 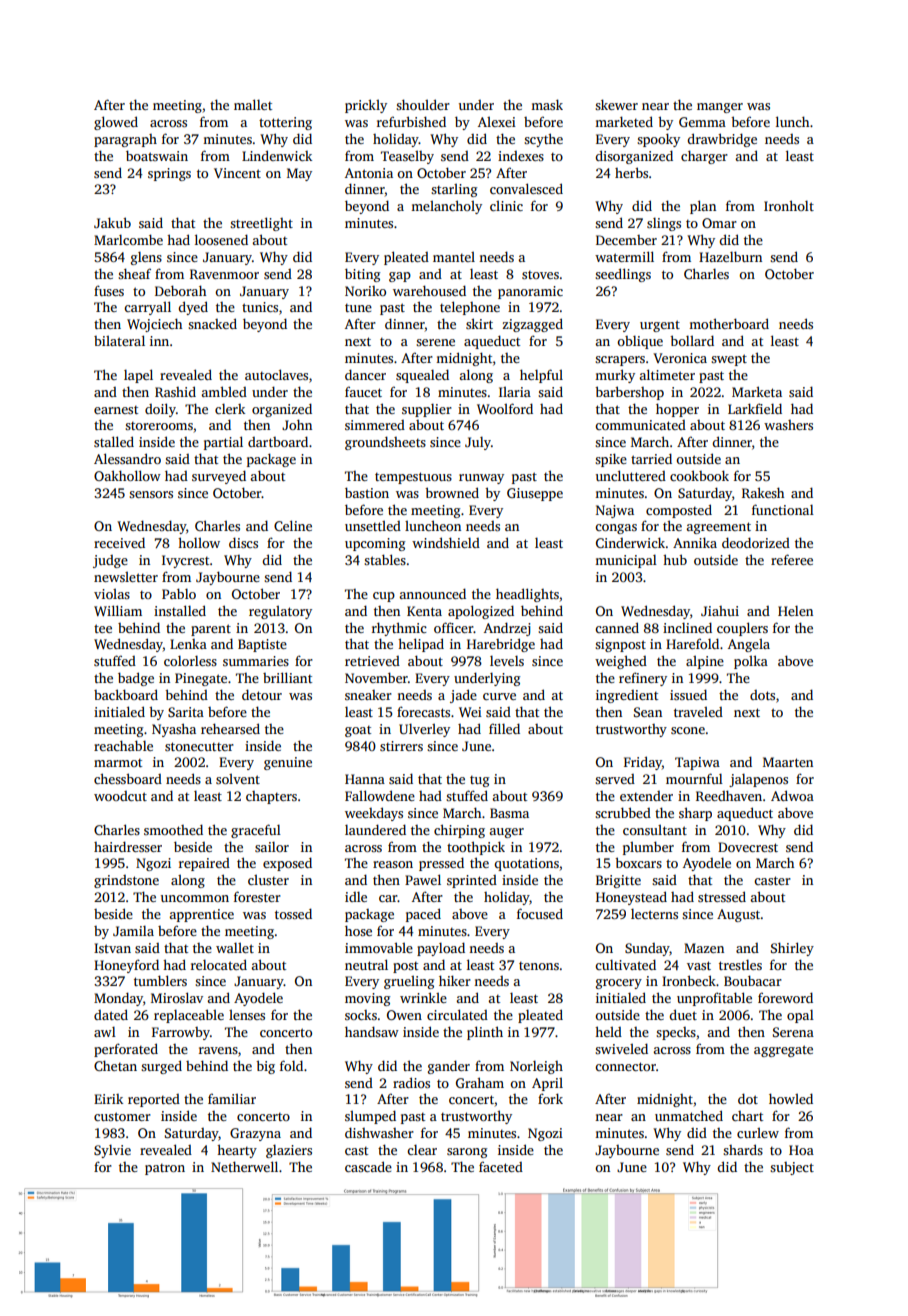 I want to click on idle, so click(x=356, y=897).
